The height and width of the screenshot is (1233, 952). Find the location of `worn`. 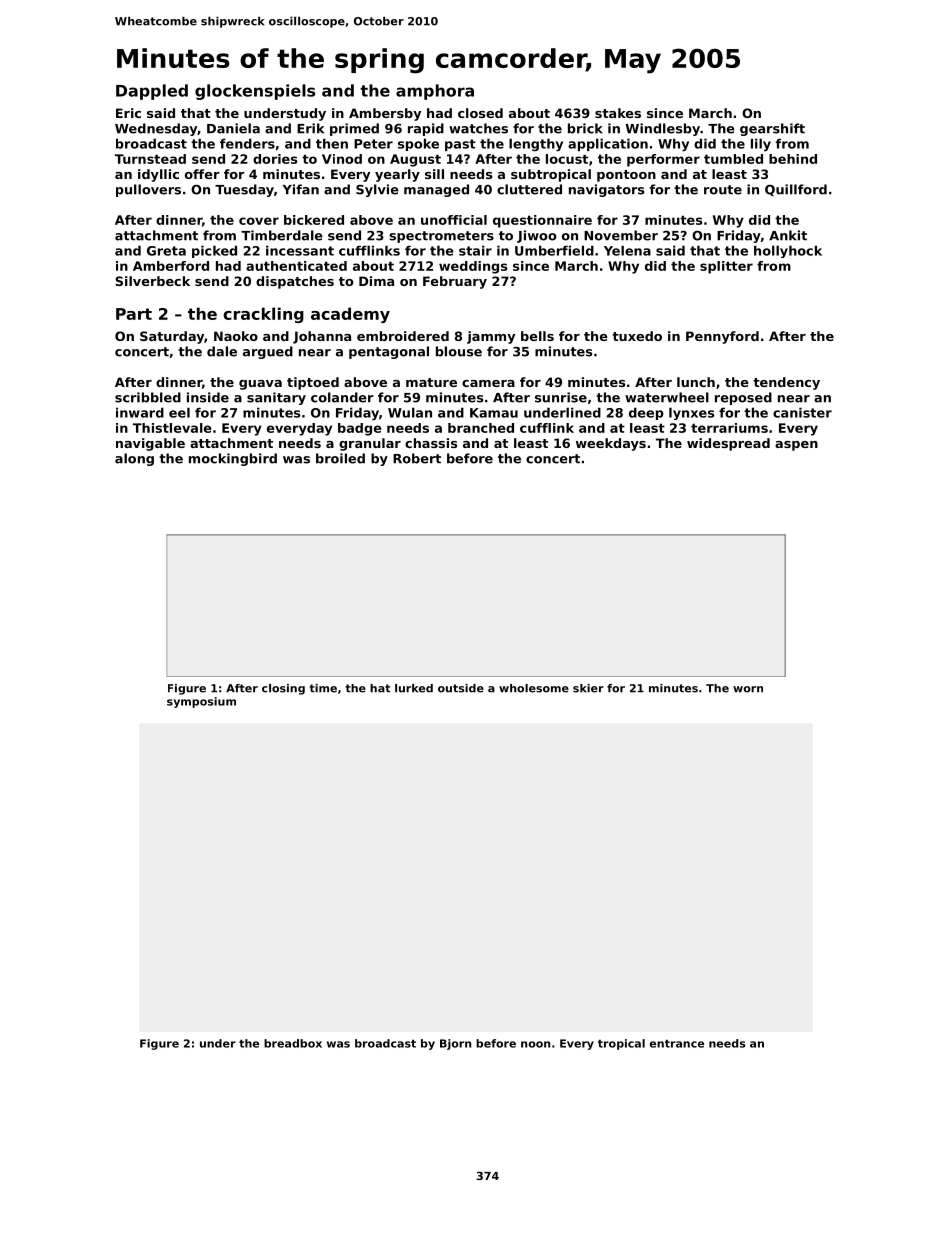

worn is located at coordinates (748, 689).
